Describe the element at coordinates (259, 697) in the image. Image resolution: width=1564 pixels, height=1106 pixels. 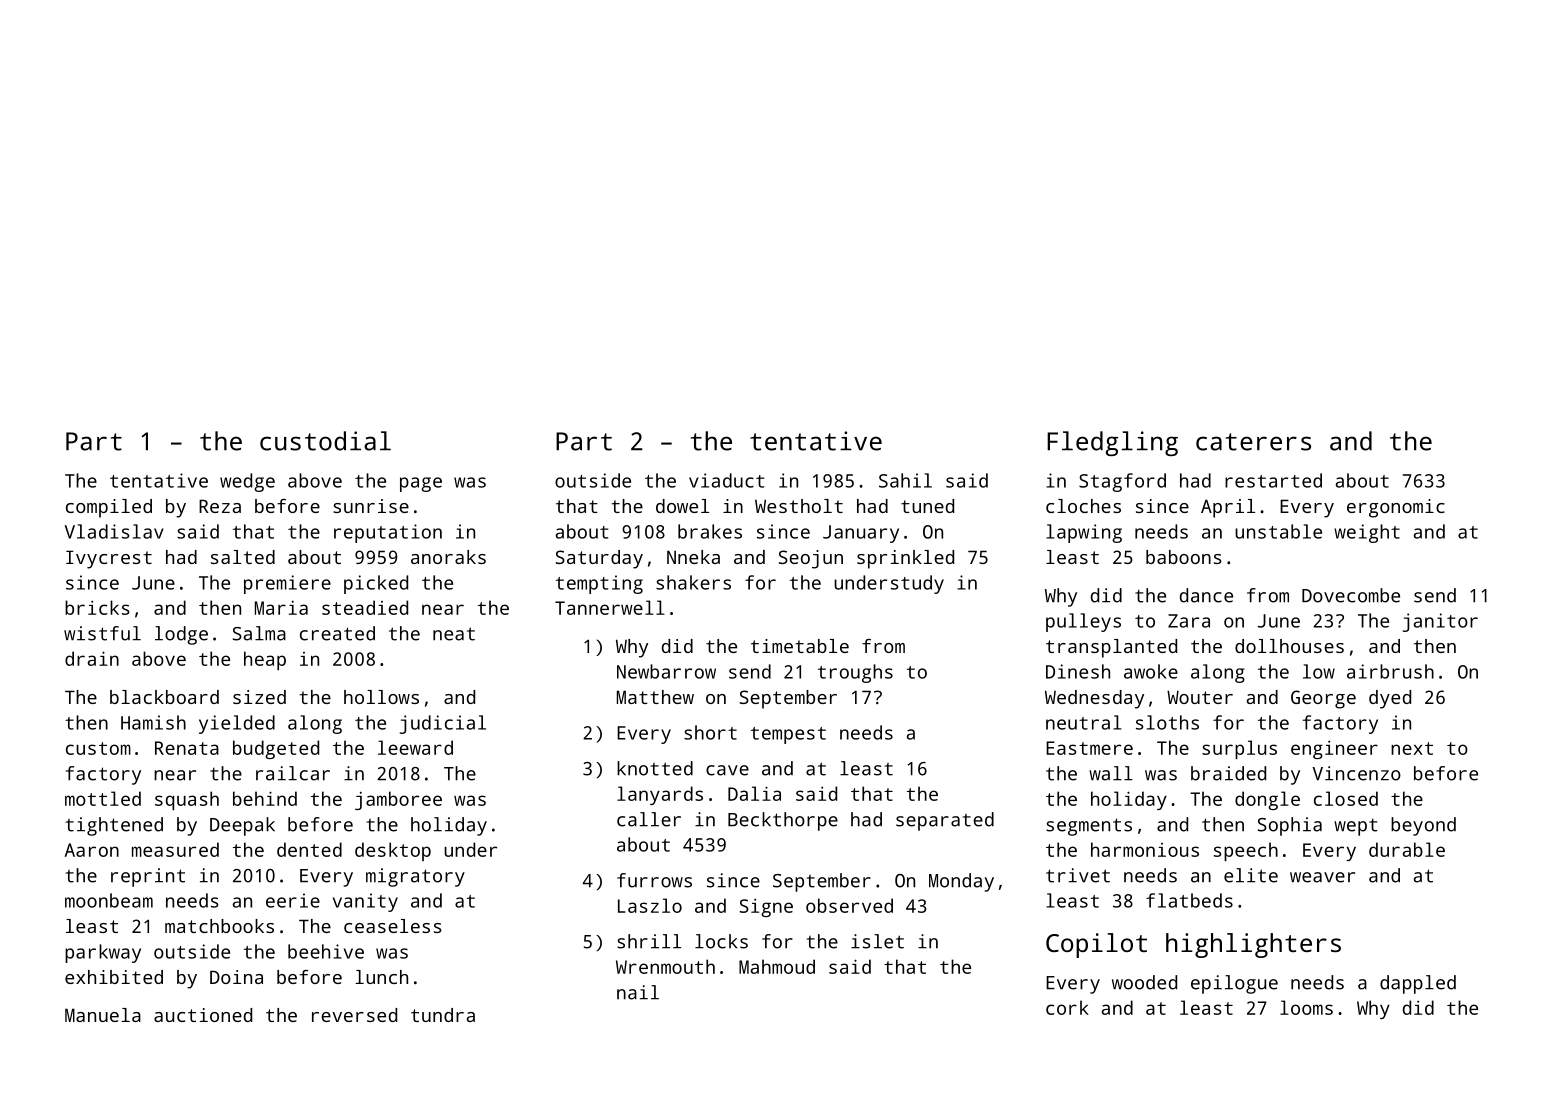
I see `sized` at that location.
